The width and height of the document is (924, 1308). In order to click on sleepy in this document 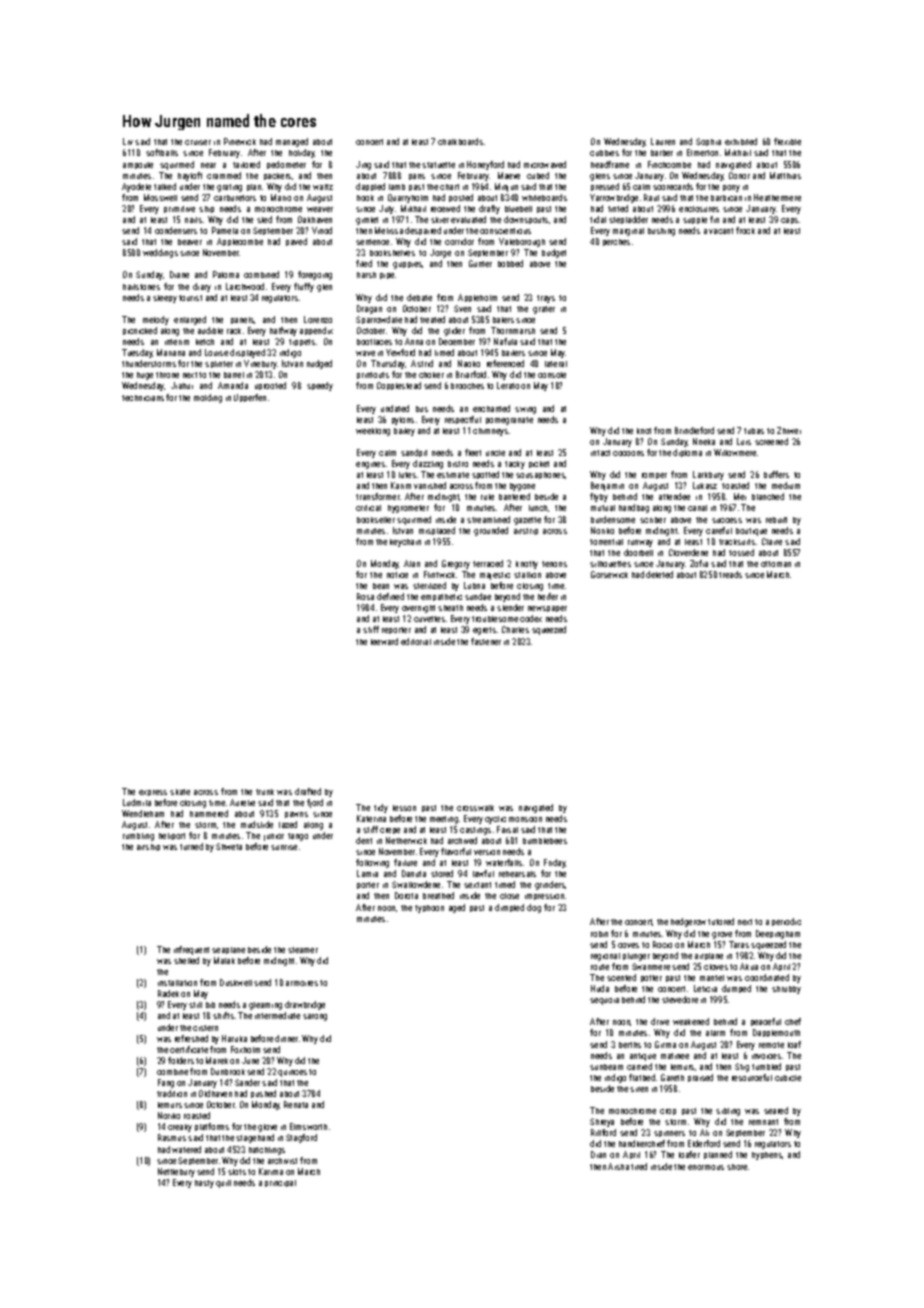, I will do `click(165, 299)`.
